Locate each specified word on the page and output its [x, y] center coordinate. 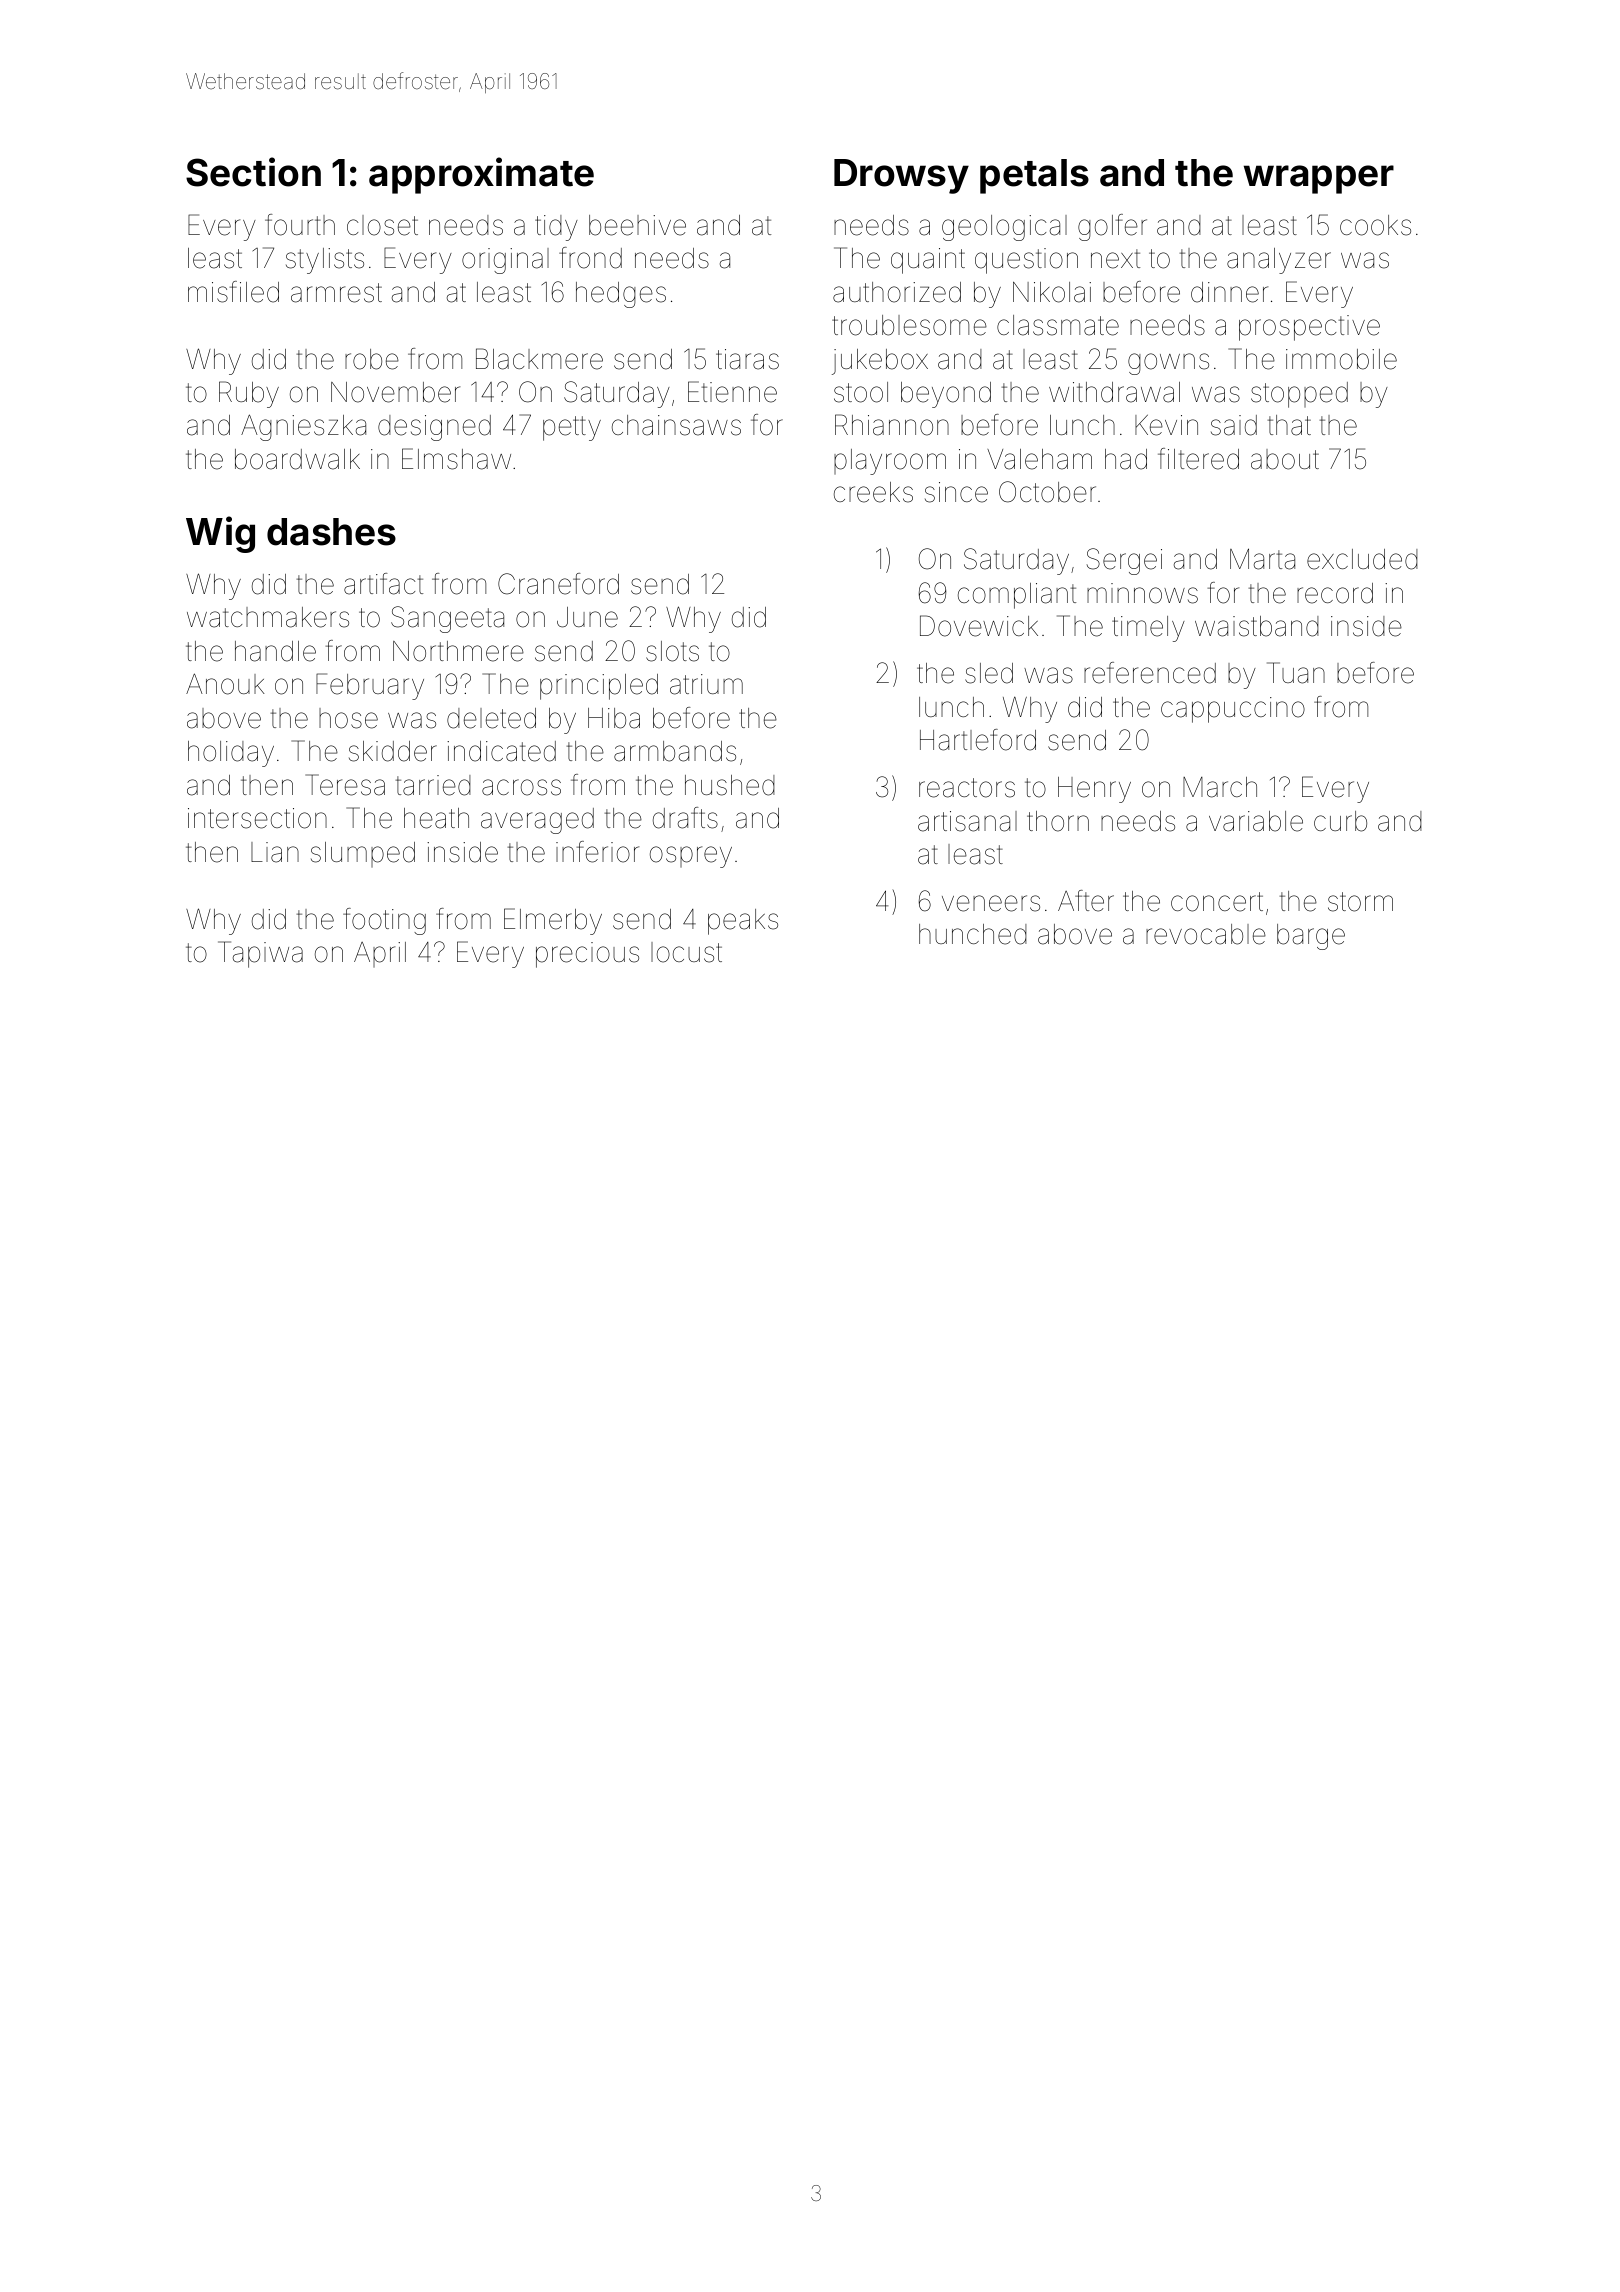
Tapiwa [260, 954]
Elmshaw [456, 459]
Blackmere [539, 359]
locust [686, 952]
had [1126, 459]
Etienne [732, 392]
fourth [300, 225]
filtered [1198, 459]
